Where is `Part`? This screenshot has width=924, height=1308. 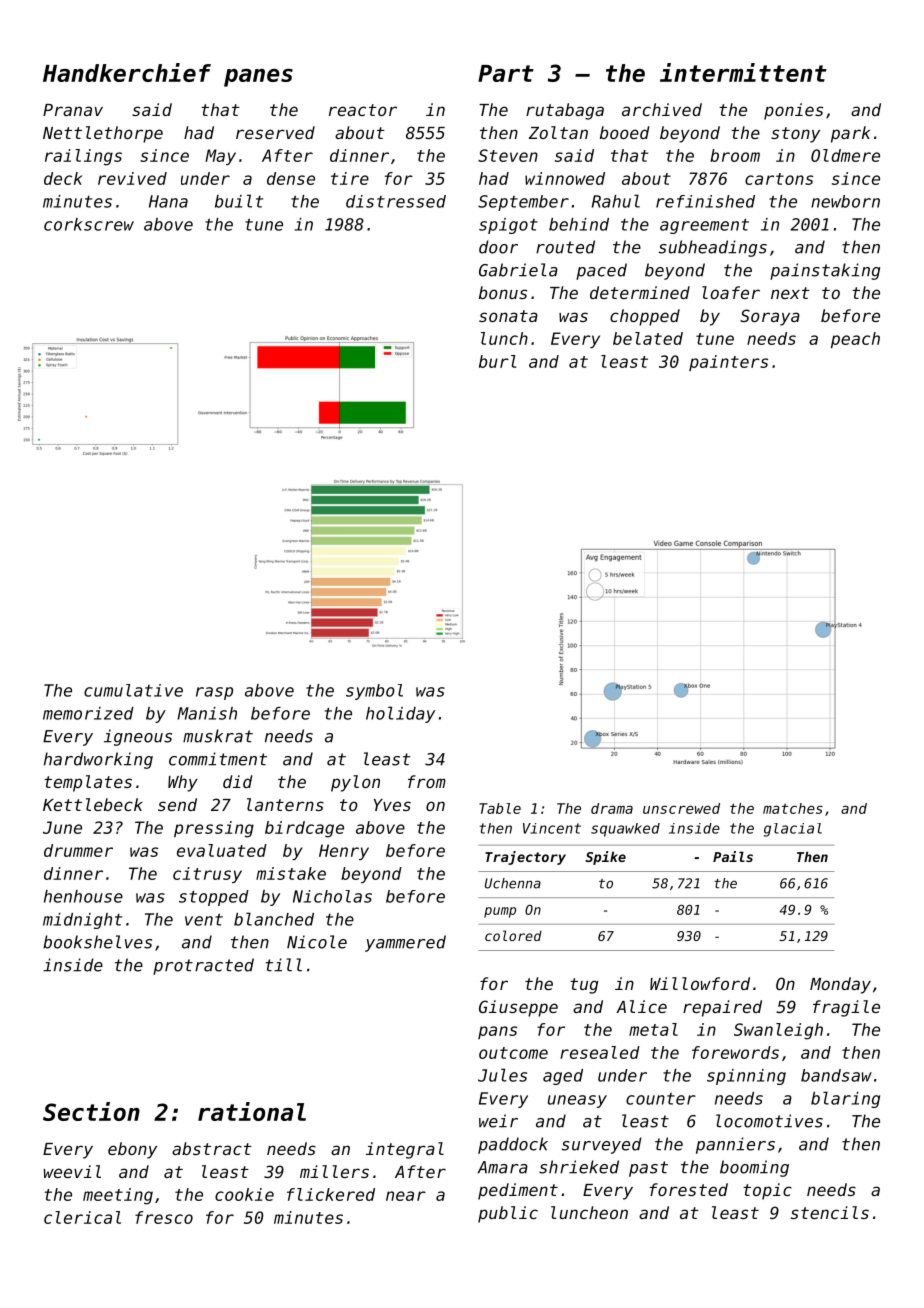 Part is located at coordinates (506, 73).
